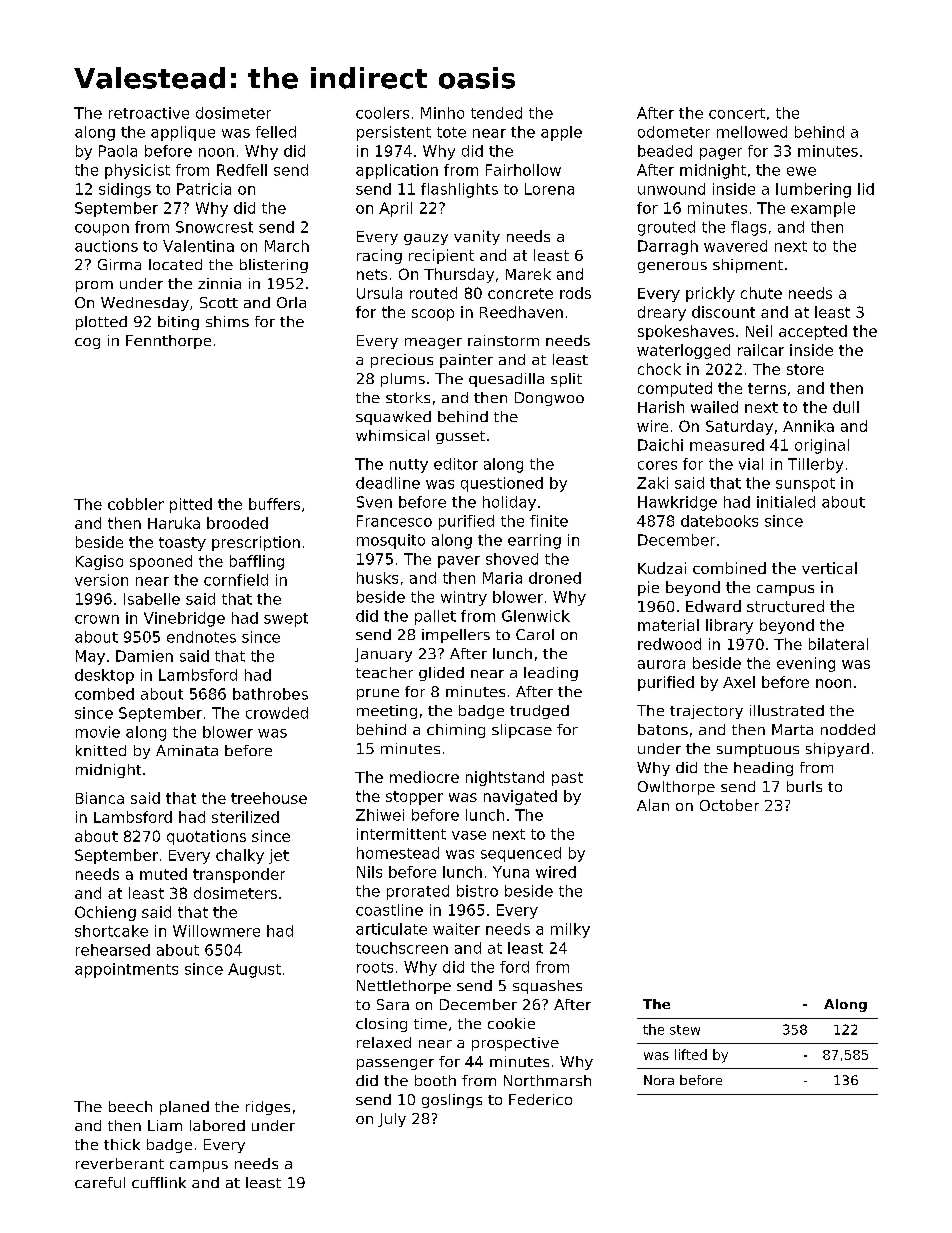 The width and height of the screenshot is (952, 1233). What do you see at coordinates (823, 209) in the screenshot?
I see `example` at bounding box center [823, 209].
